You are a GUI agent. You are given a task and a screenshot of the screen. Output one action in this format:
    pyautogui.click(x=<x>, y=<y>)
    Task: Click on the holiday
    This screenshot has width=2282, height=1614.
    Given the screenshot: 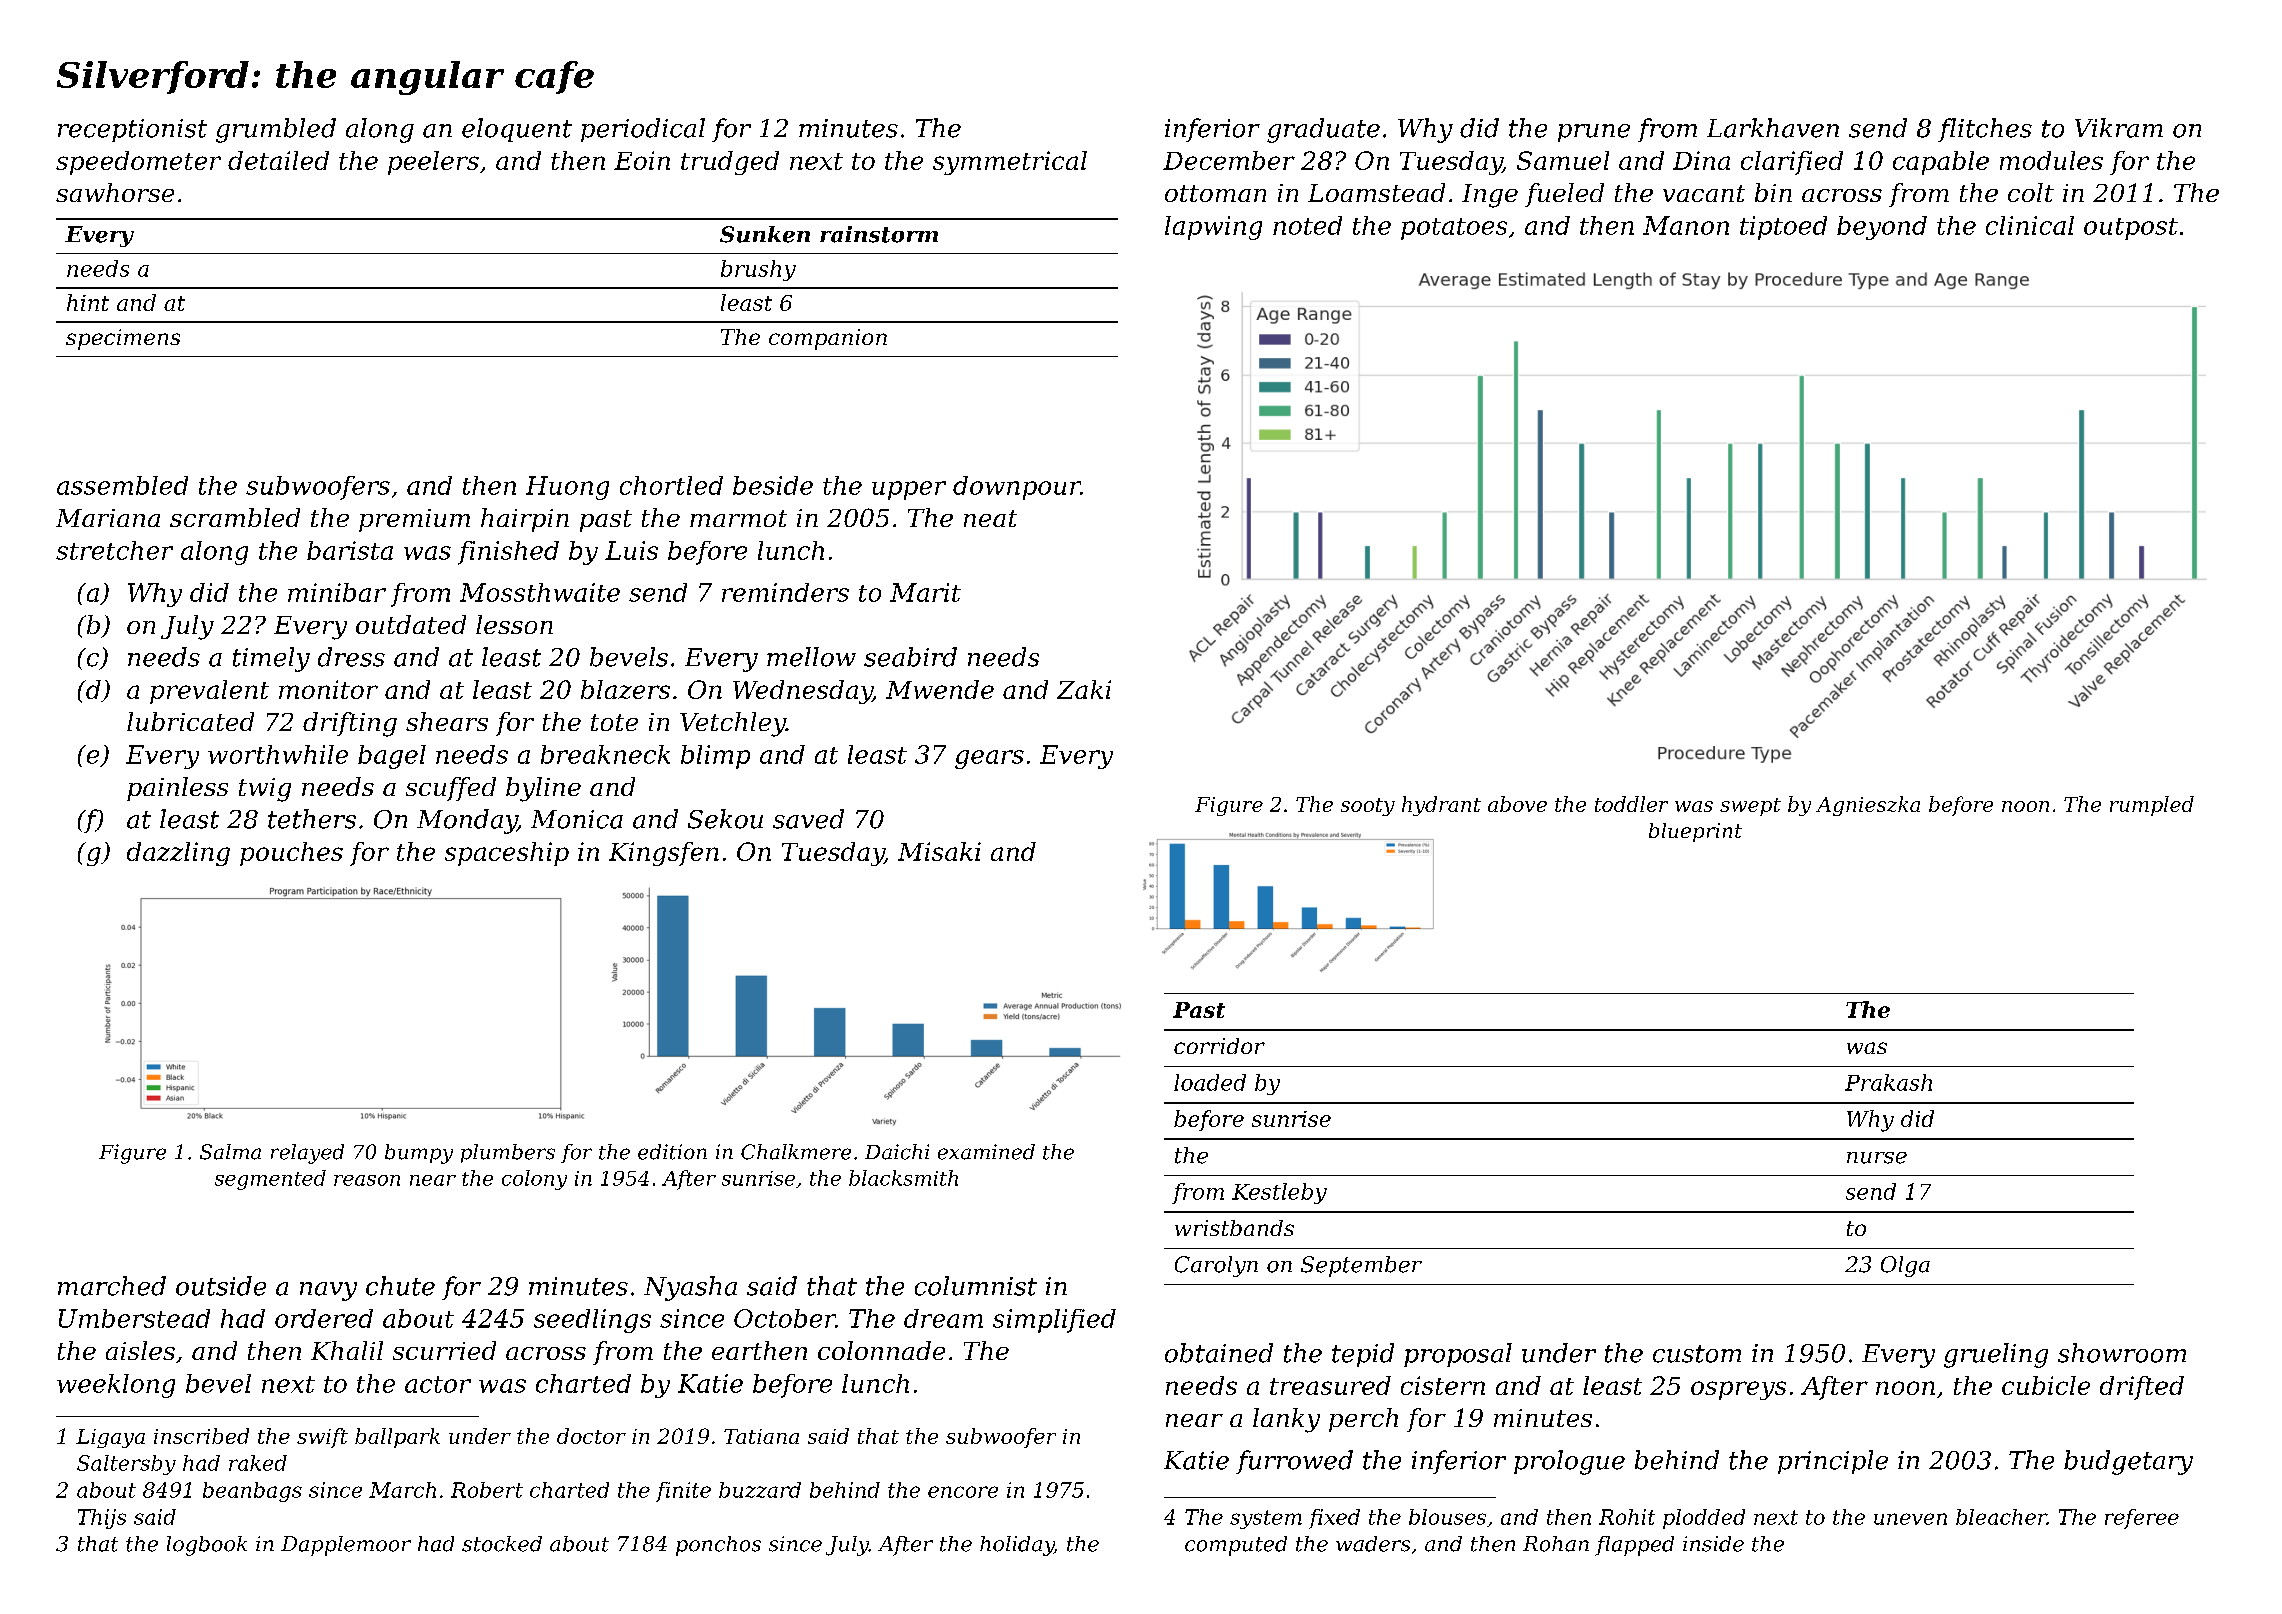 What is the action you would take?
    pyautogui.click(x=1017, y=1546)
